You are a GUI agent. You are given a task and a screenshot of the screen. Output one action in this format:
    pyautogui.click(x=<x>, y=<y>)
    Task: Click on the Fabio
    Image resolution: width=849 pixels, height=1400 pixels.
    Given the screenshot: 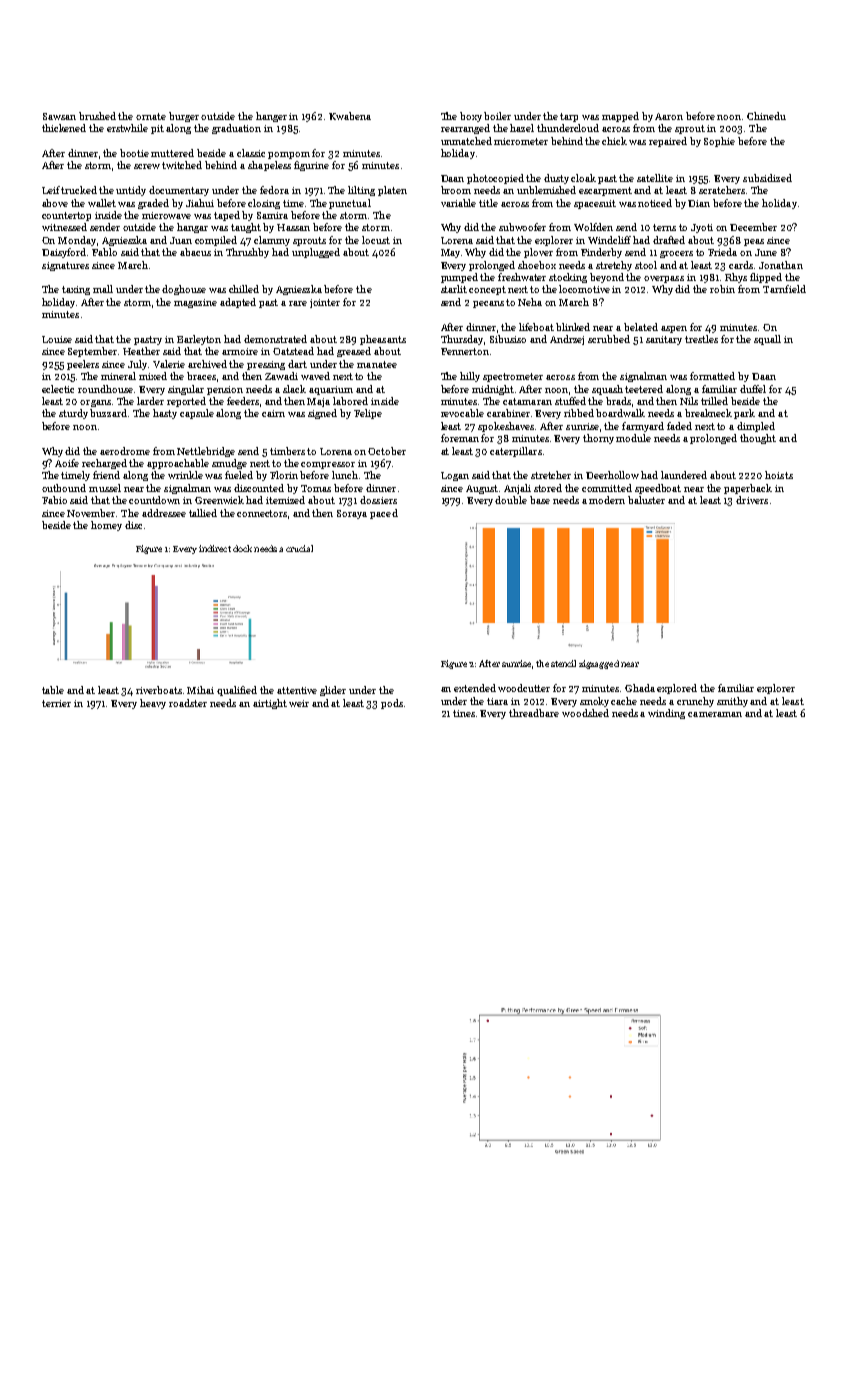 What is the action you would take?
    pyautogui.click(x=54, y=500)
